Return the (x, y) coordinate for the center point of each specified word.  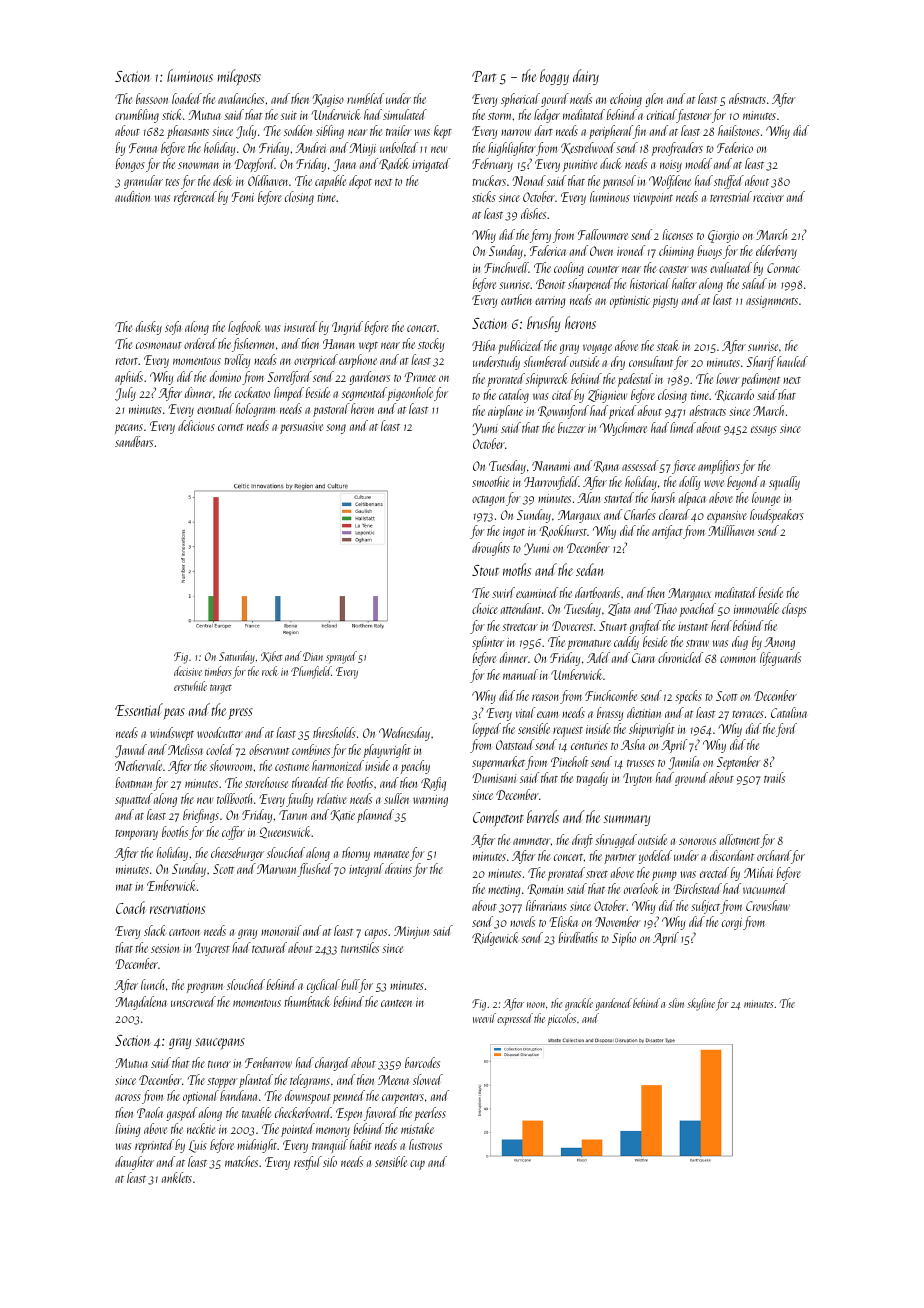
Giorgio (723, 236)
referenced (195, 198)
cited (562, 394)
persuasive (301, 428)
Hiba (483, 345)
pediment (760, 380)
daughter (134, 1163)
